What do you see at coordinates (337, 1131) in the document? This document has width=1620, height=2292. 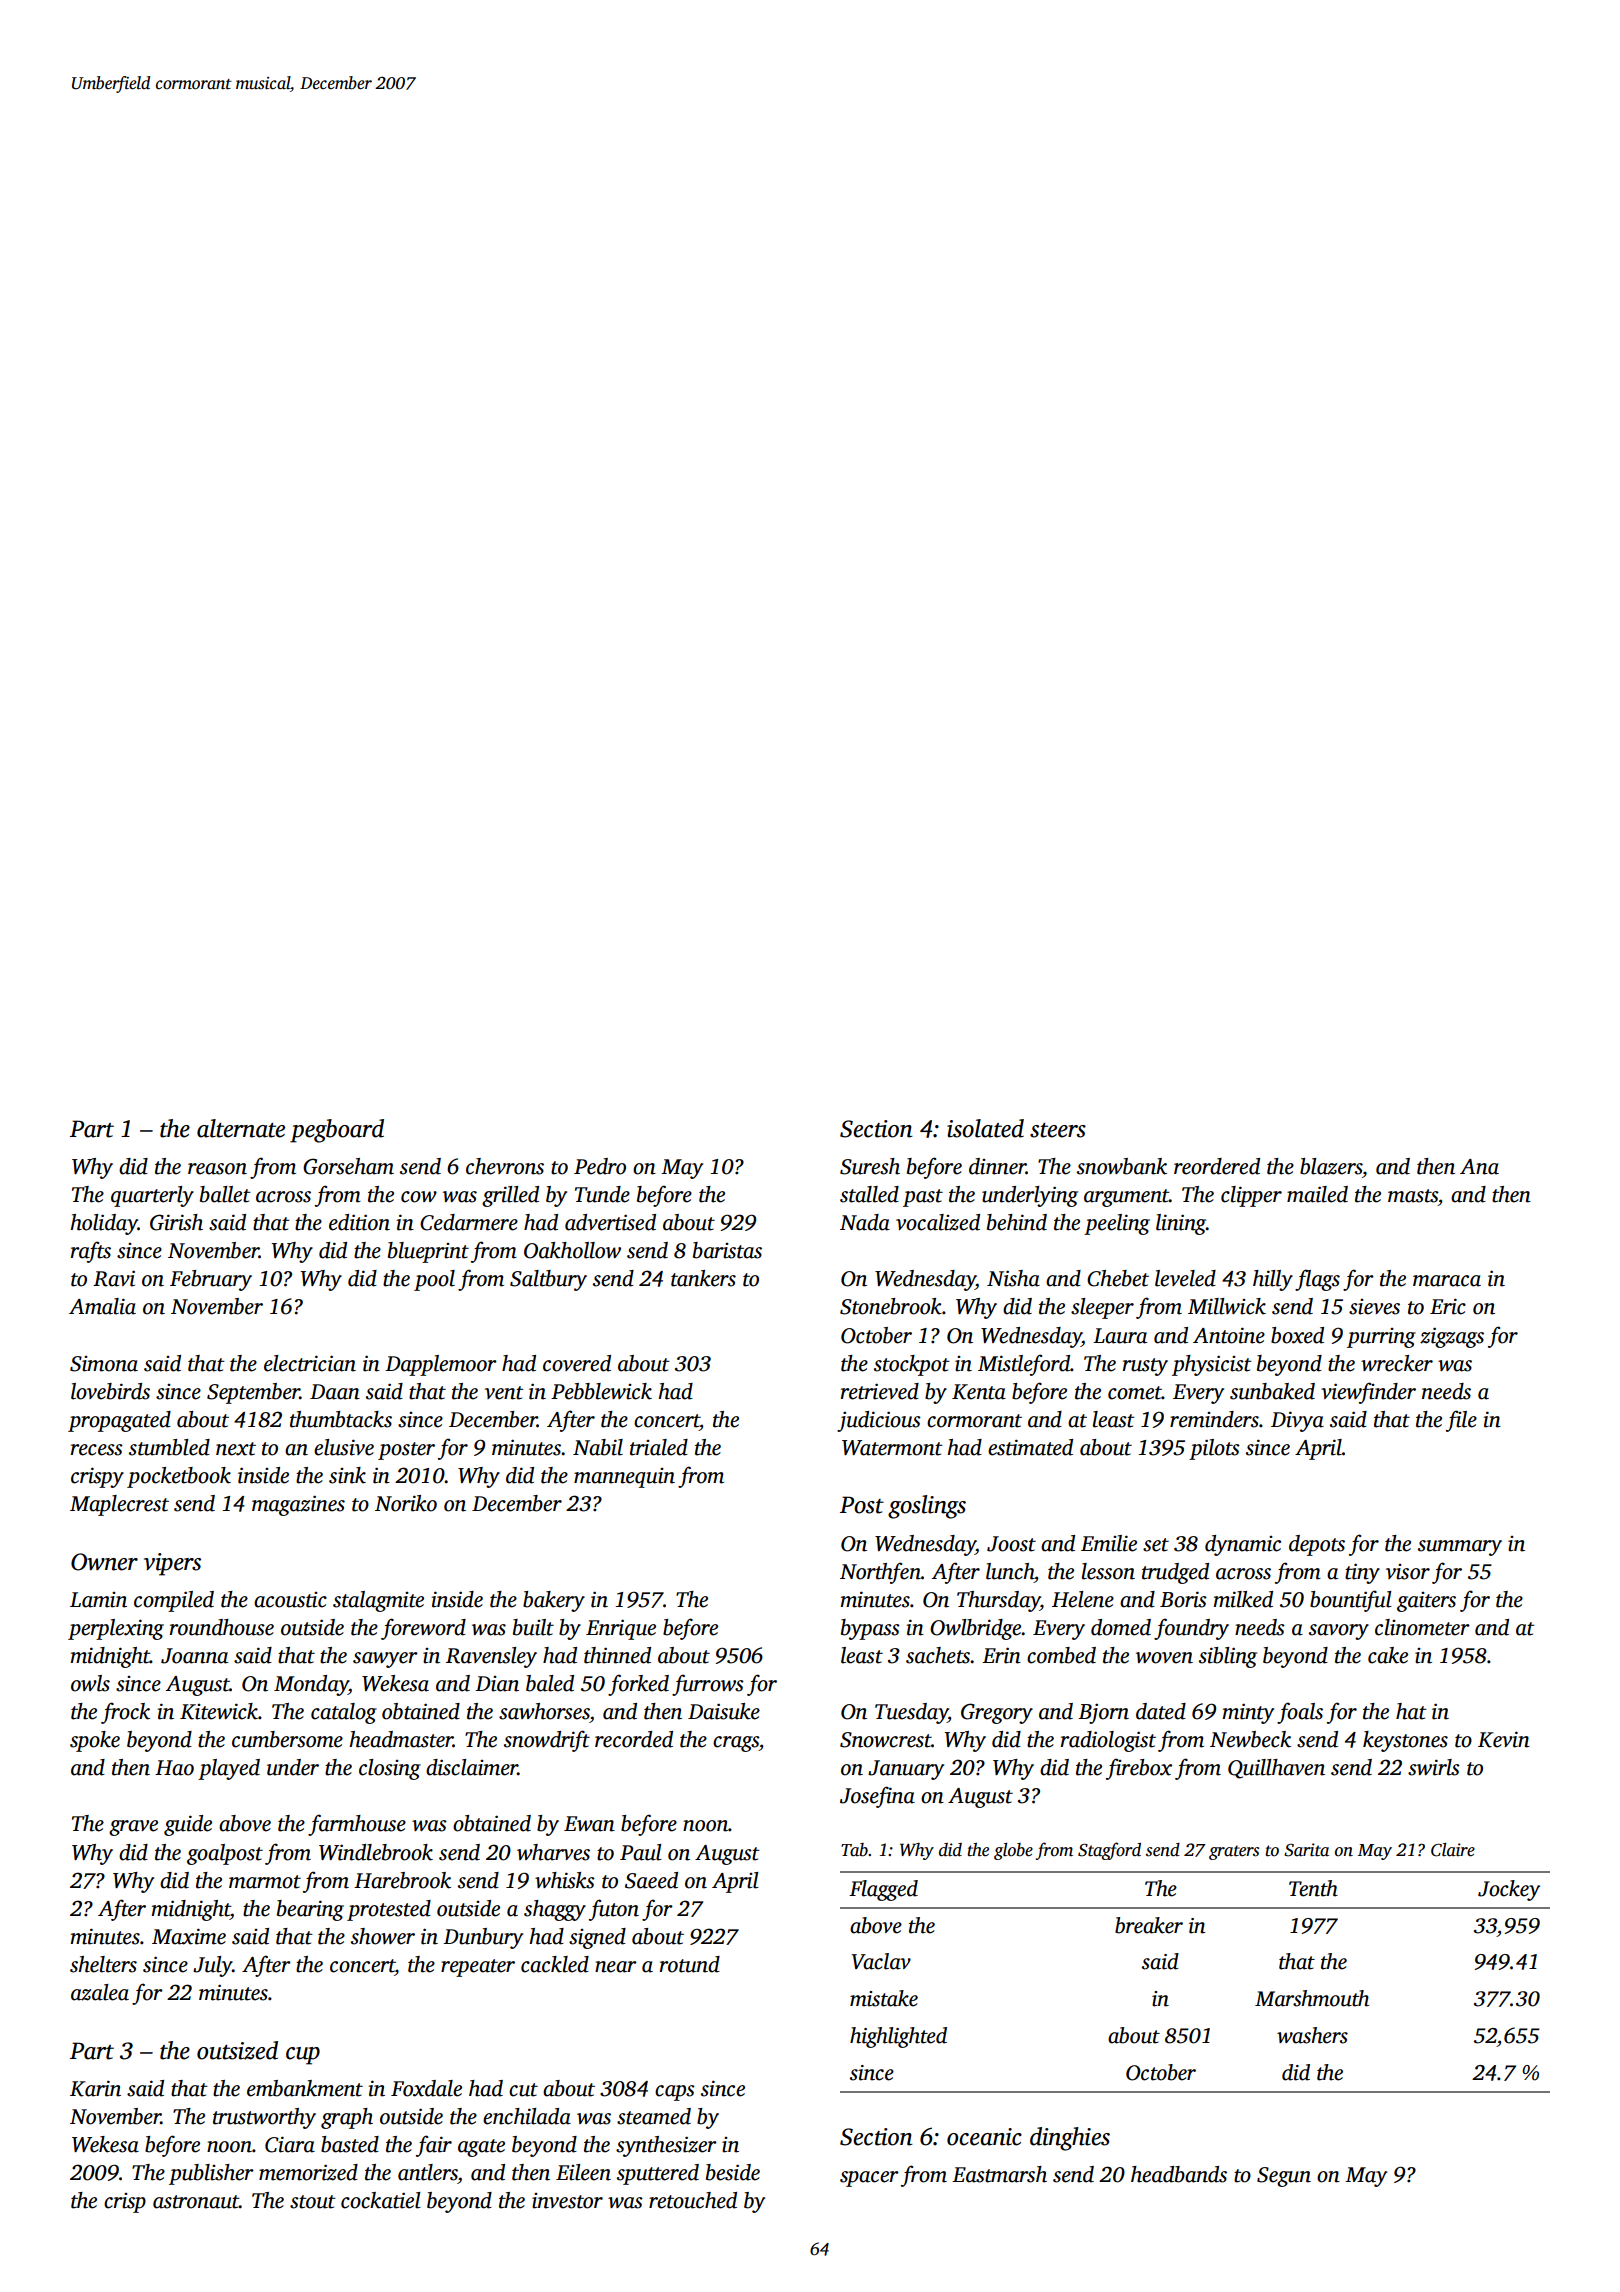 I see `pegboard` at bounding box center [337, 1131].
